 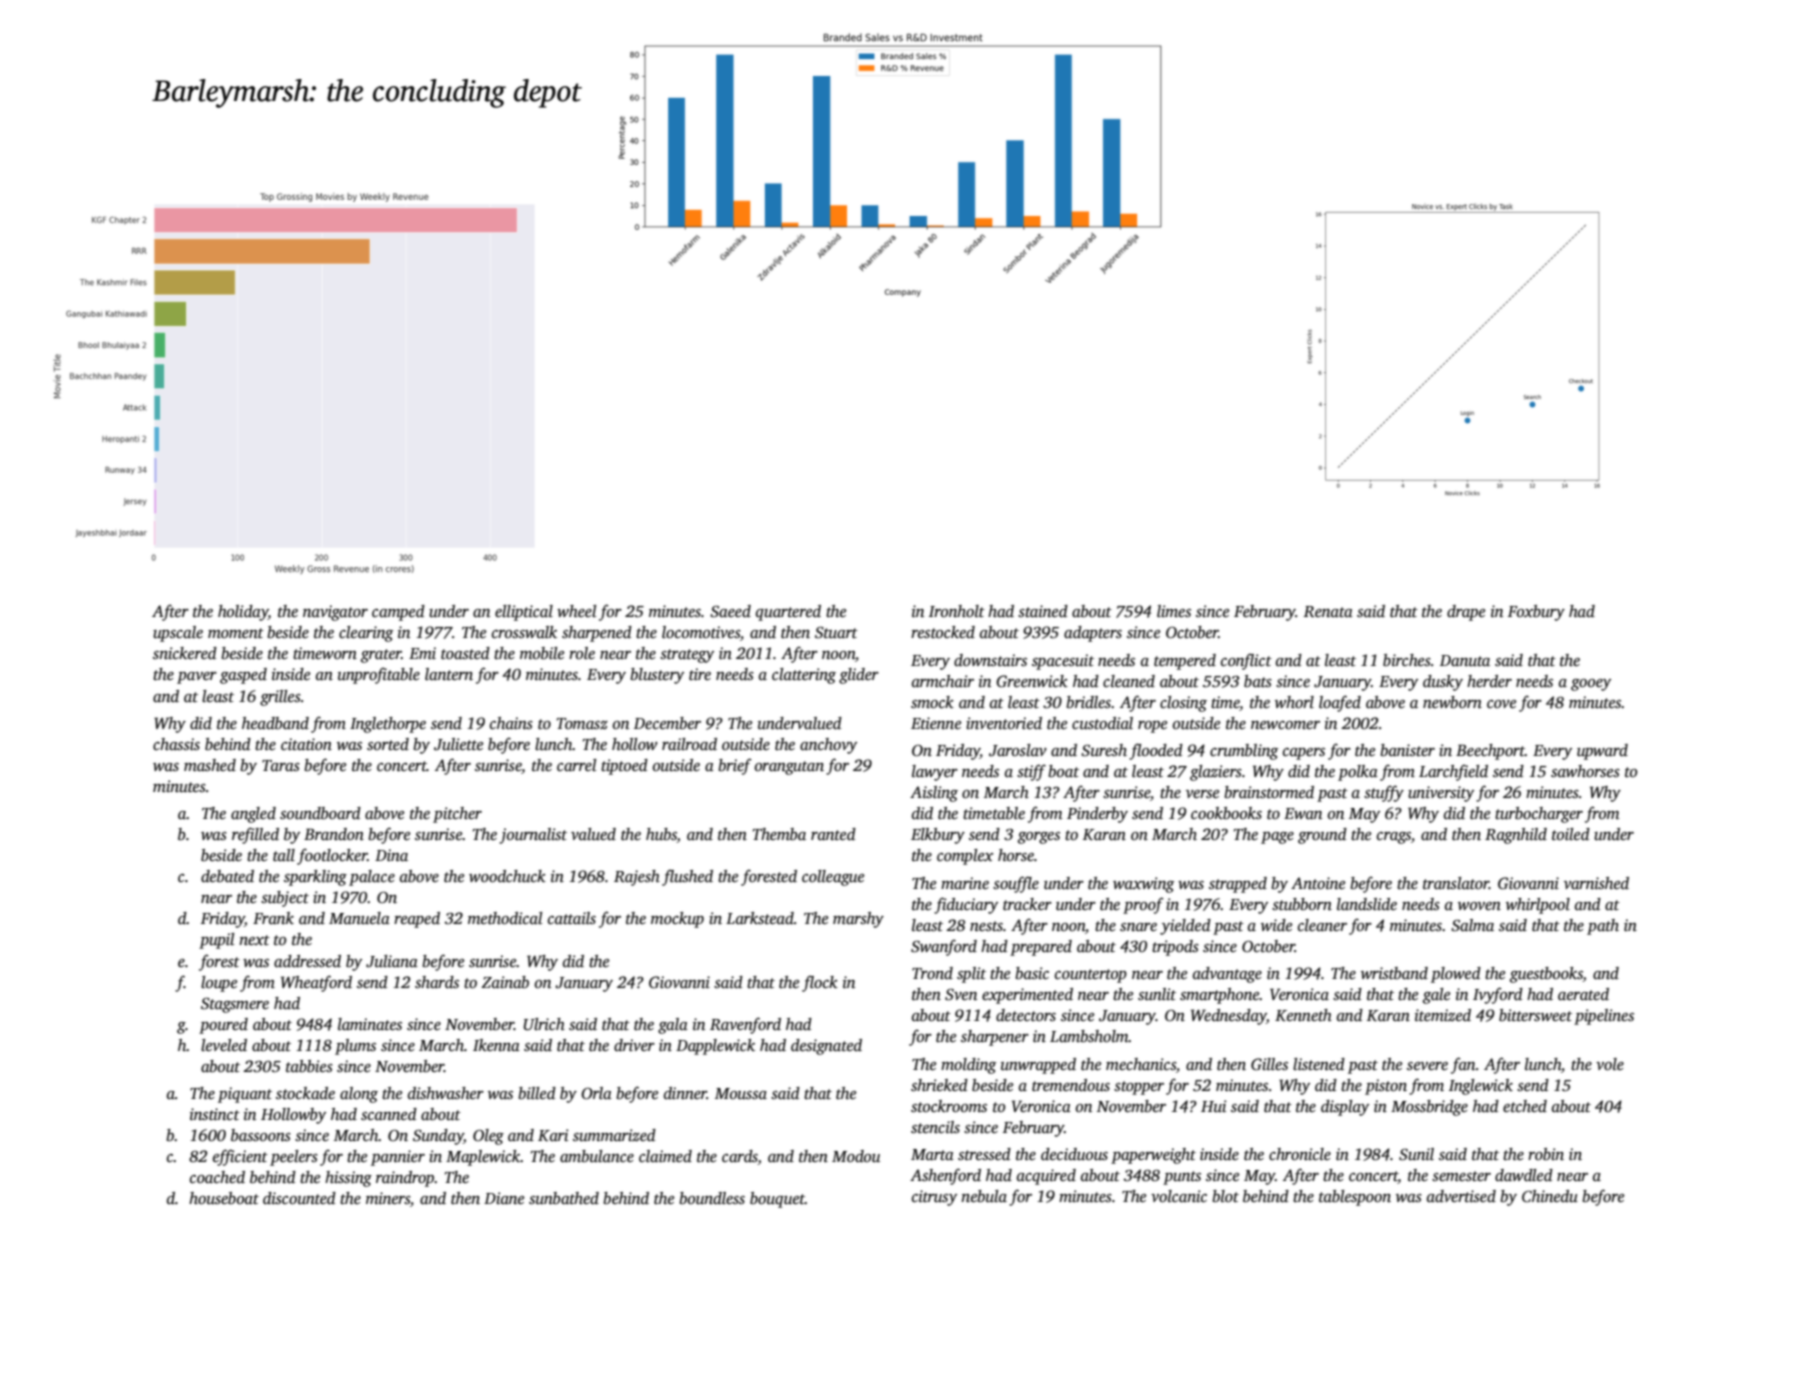 What do you see at coordinates (398, 1158) in the document?
I see `pannier` at bounding box center [398, 1158].
